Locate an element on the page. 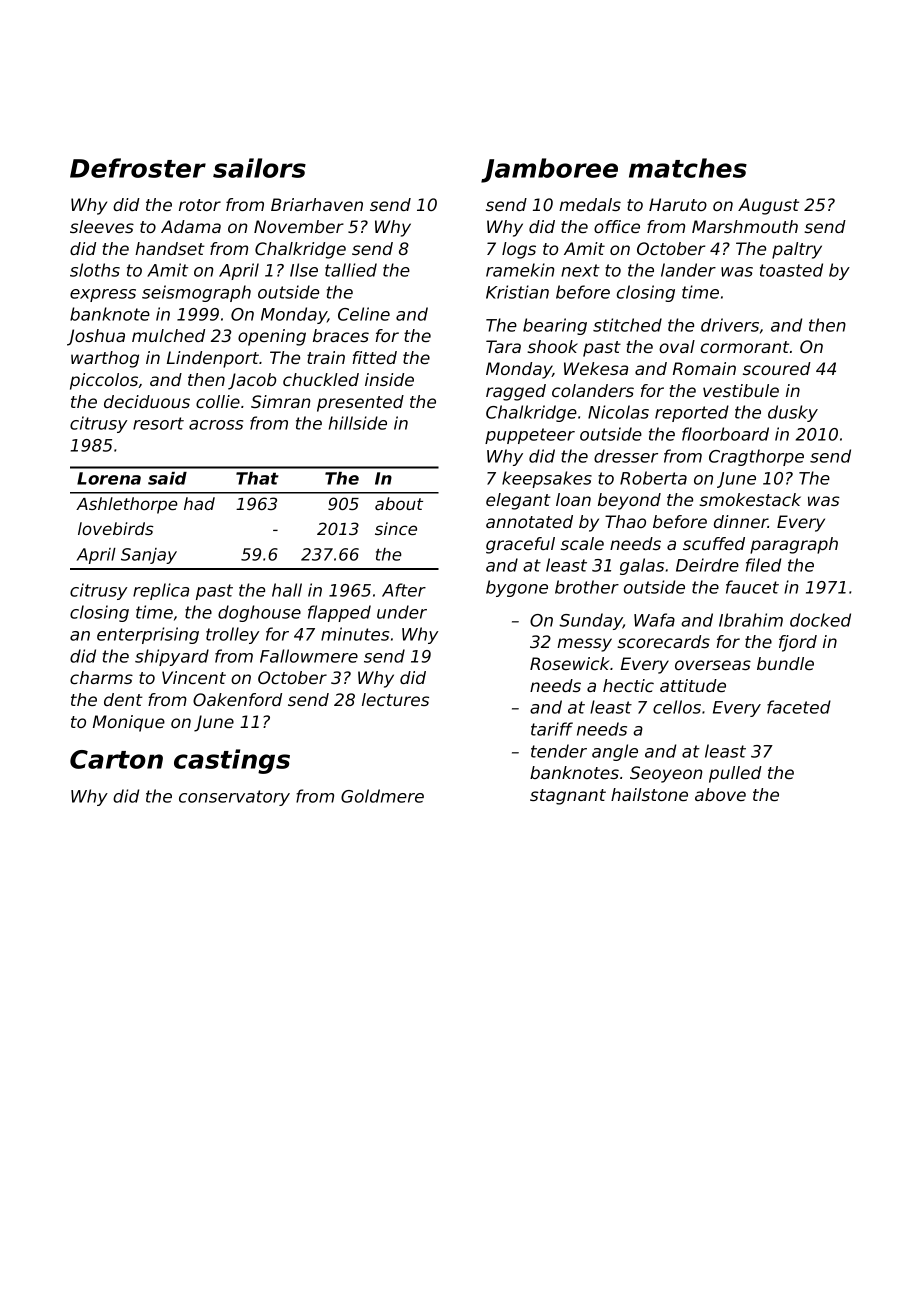 This document has width=924, height=1311. puppeteer is located at coordinates (530, 436).
